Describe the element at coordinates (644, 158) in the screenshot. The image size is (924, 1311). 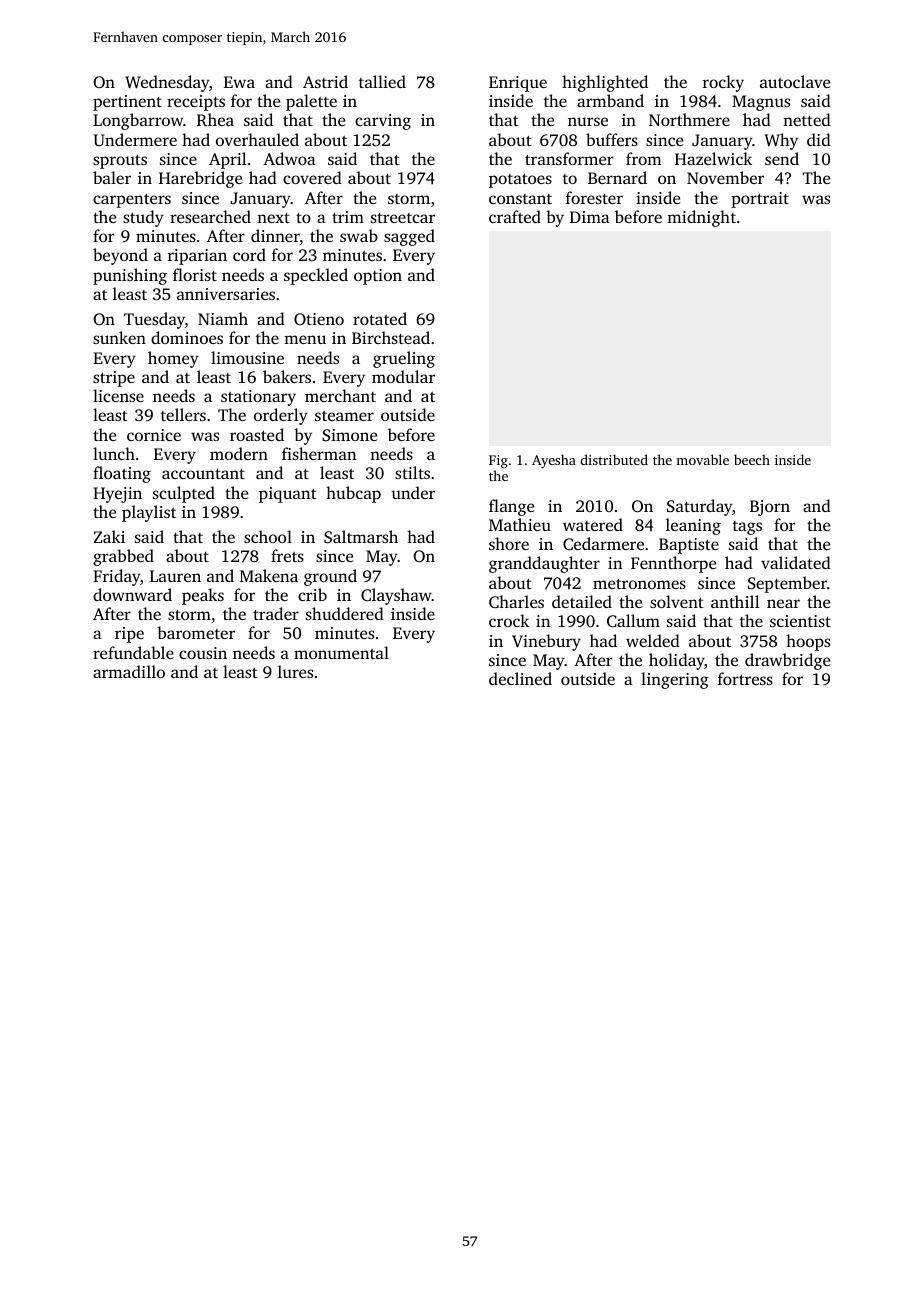
I see `from` at that location.
